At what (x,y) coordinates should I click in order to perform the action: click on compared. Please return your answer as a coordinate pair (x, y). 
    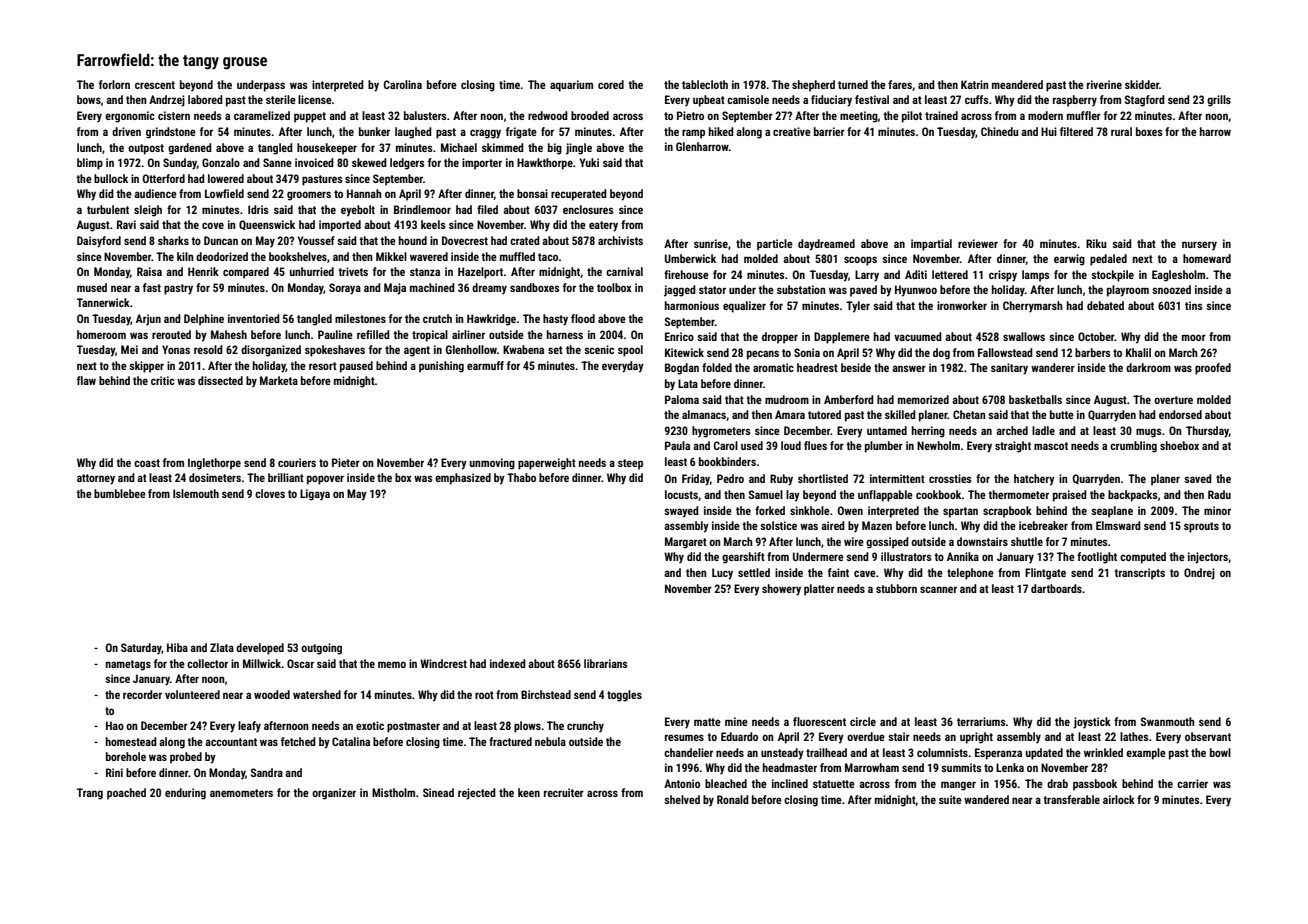
    Looking at the image, I should click on (246, 273).
